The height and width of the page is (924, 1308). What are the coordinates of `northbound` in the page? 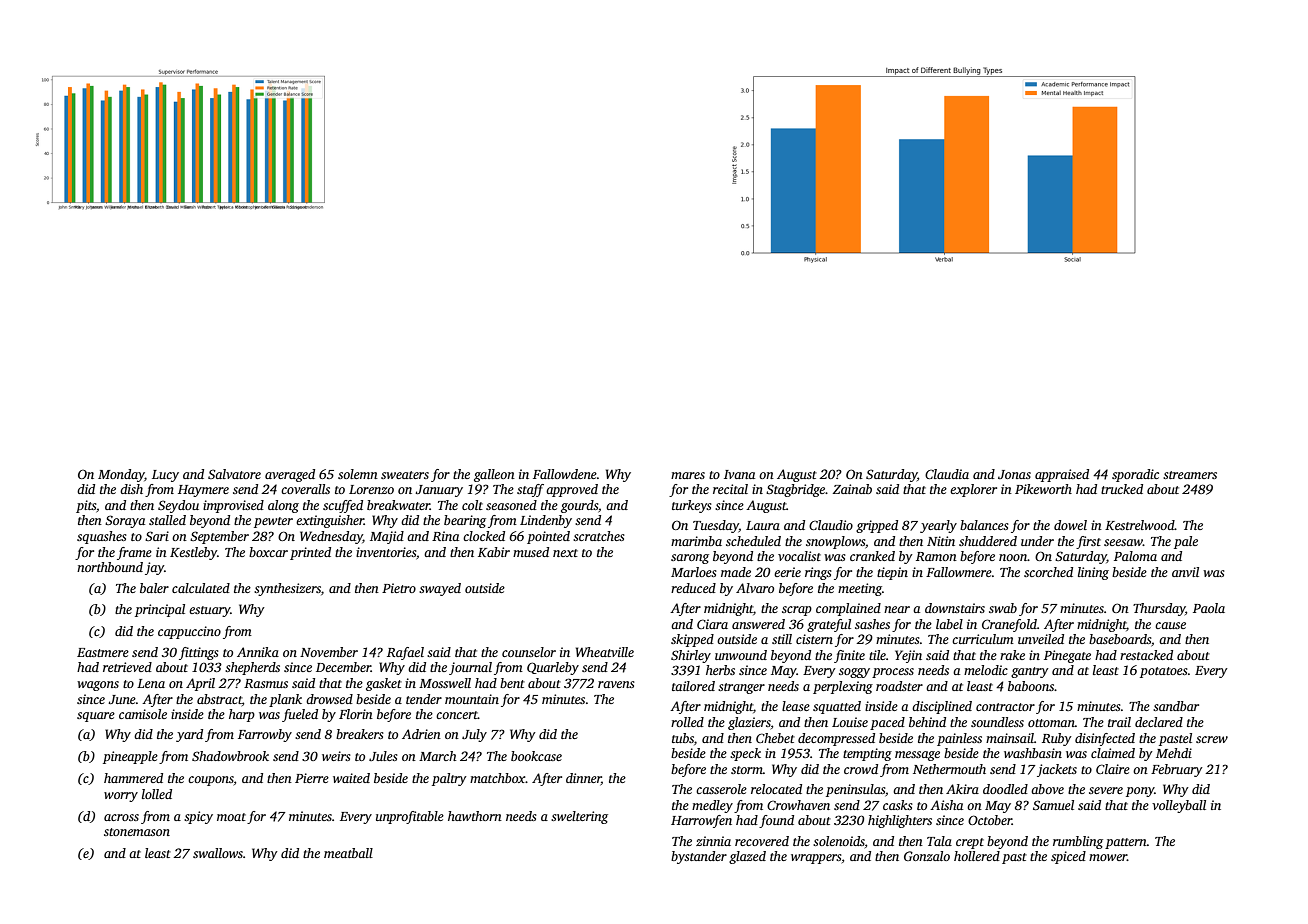 It's located at (110, 567).
